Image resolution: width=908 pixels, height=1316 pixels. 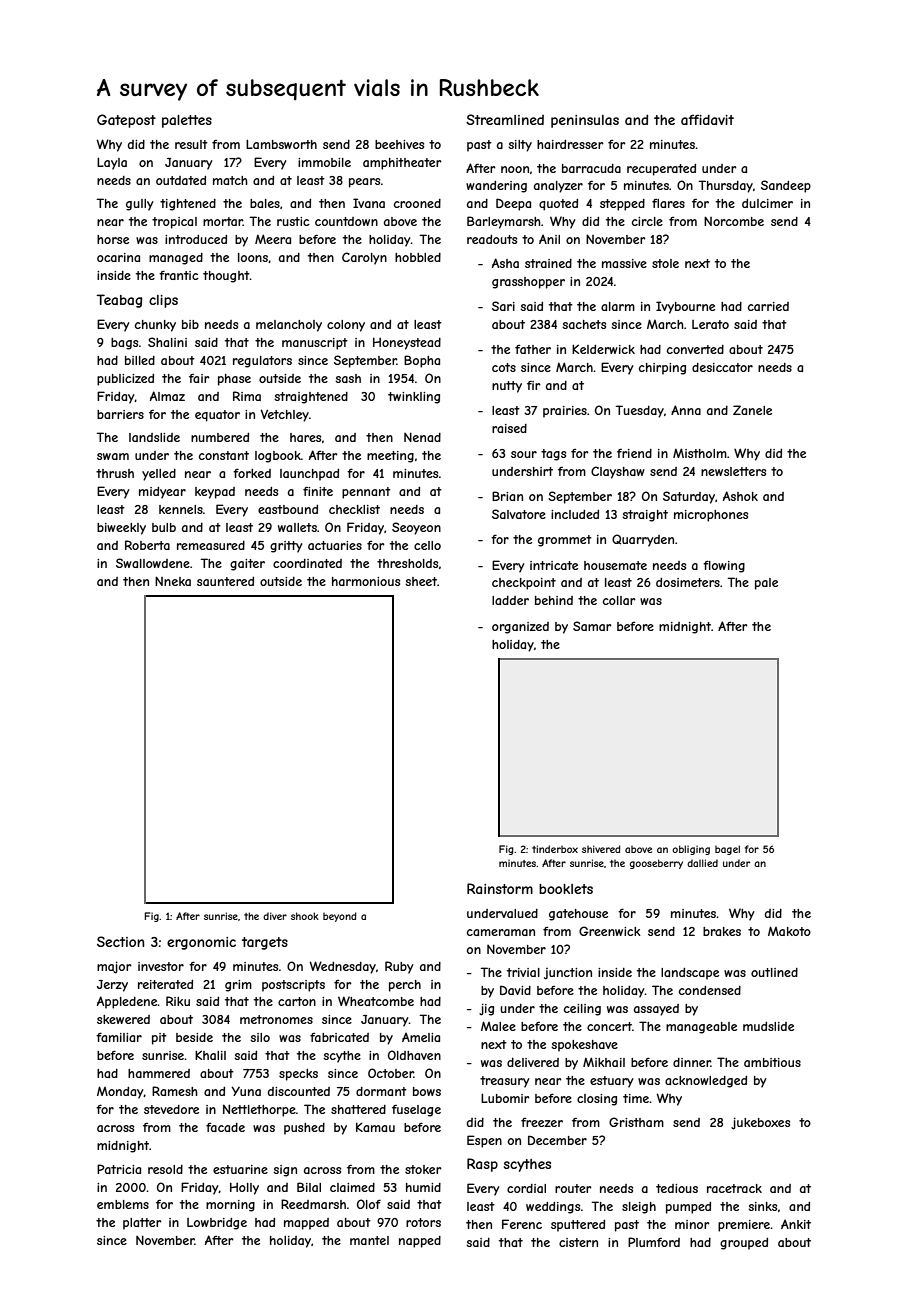 I want to click on Patricia, so click(x=119, y=1169).
